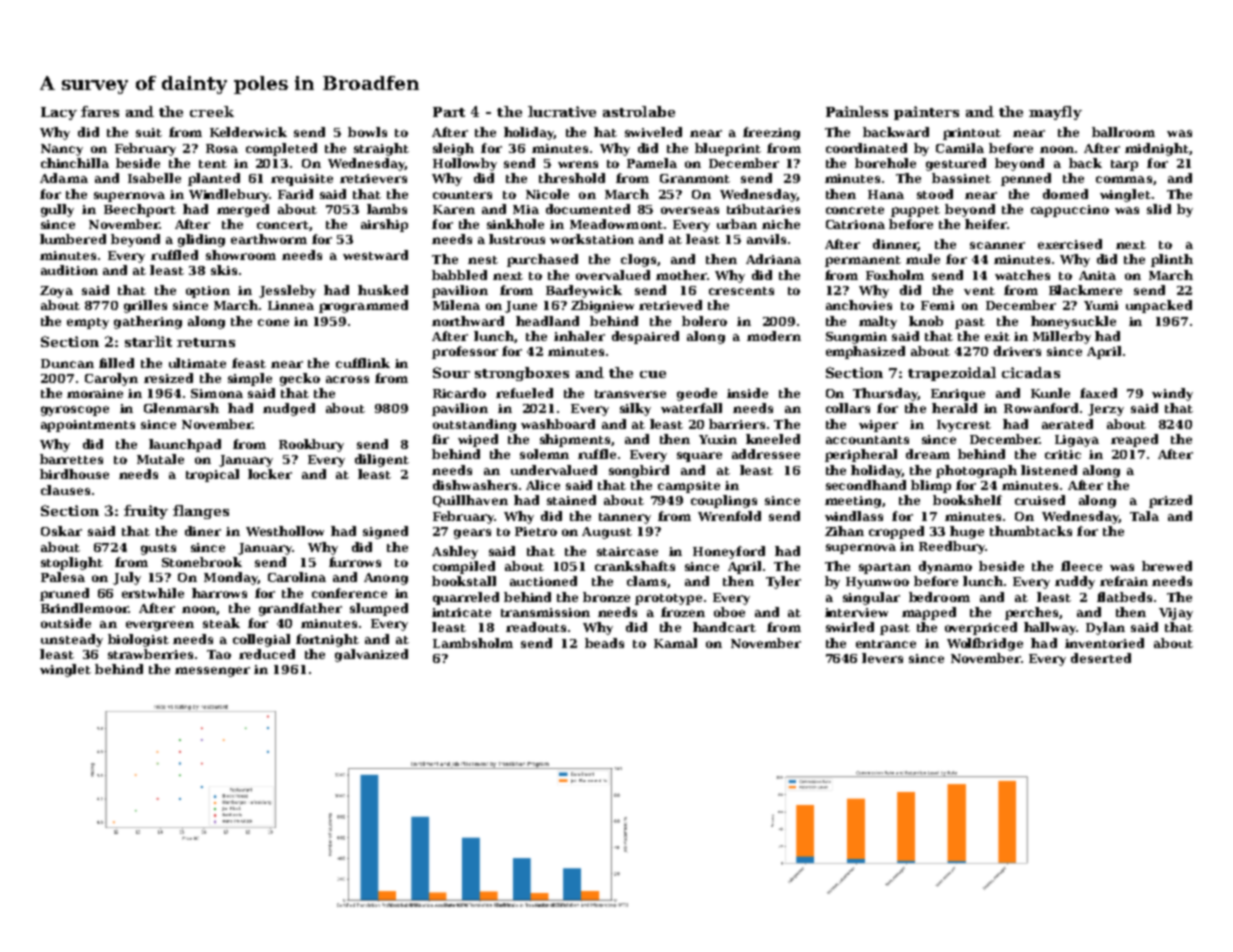 Image resolution: width=1233 pixels, height=952 pixels. What do you see at coordinates (71, 459) in the page?
I see `barrettes` at bounding box center [71, 459].
